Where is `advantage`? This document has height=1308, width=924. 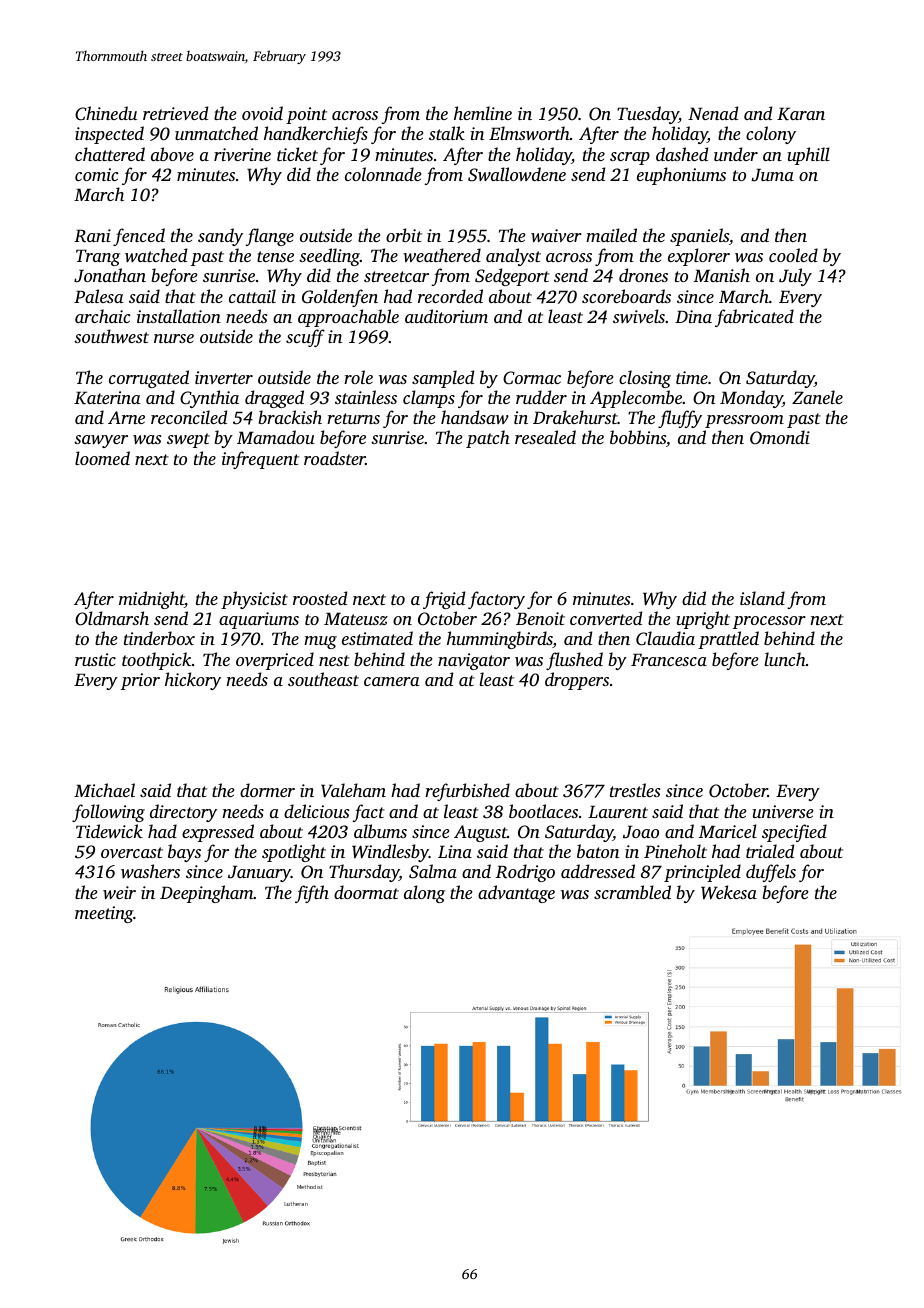 advantage is located at coordinates (516, 894).
